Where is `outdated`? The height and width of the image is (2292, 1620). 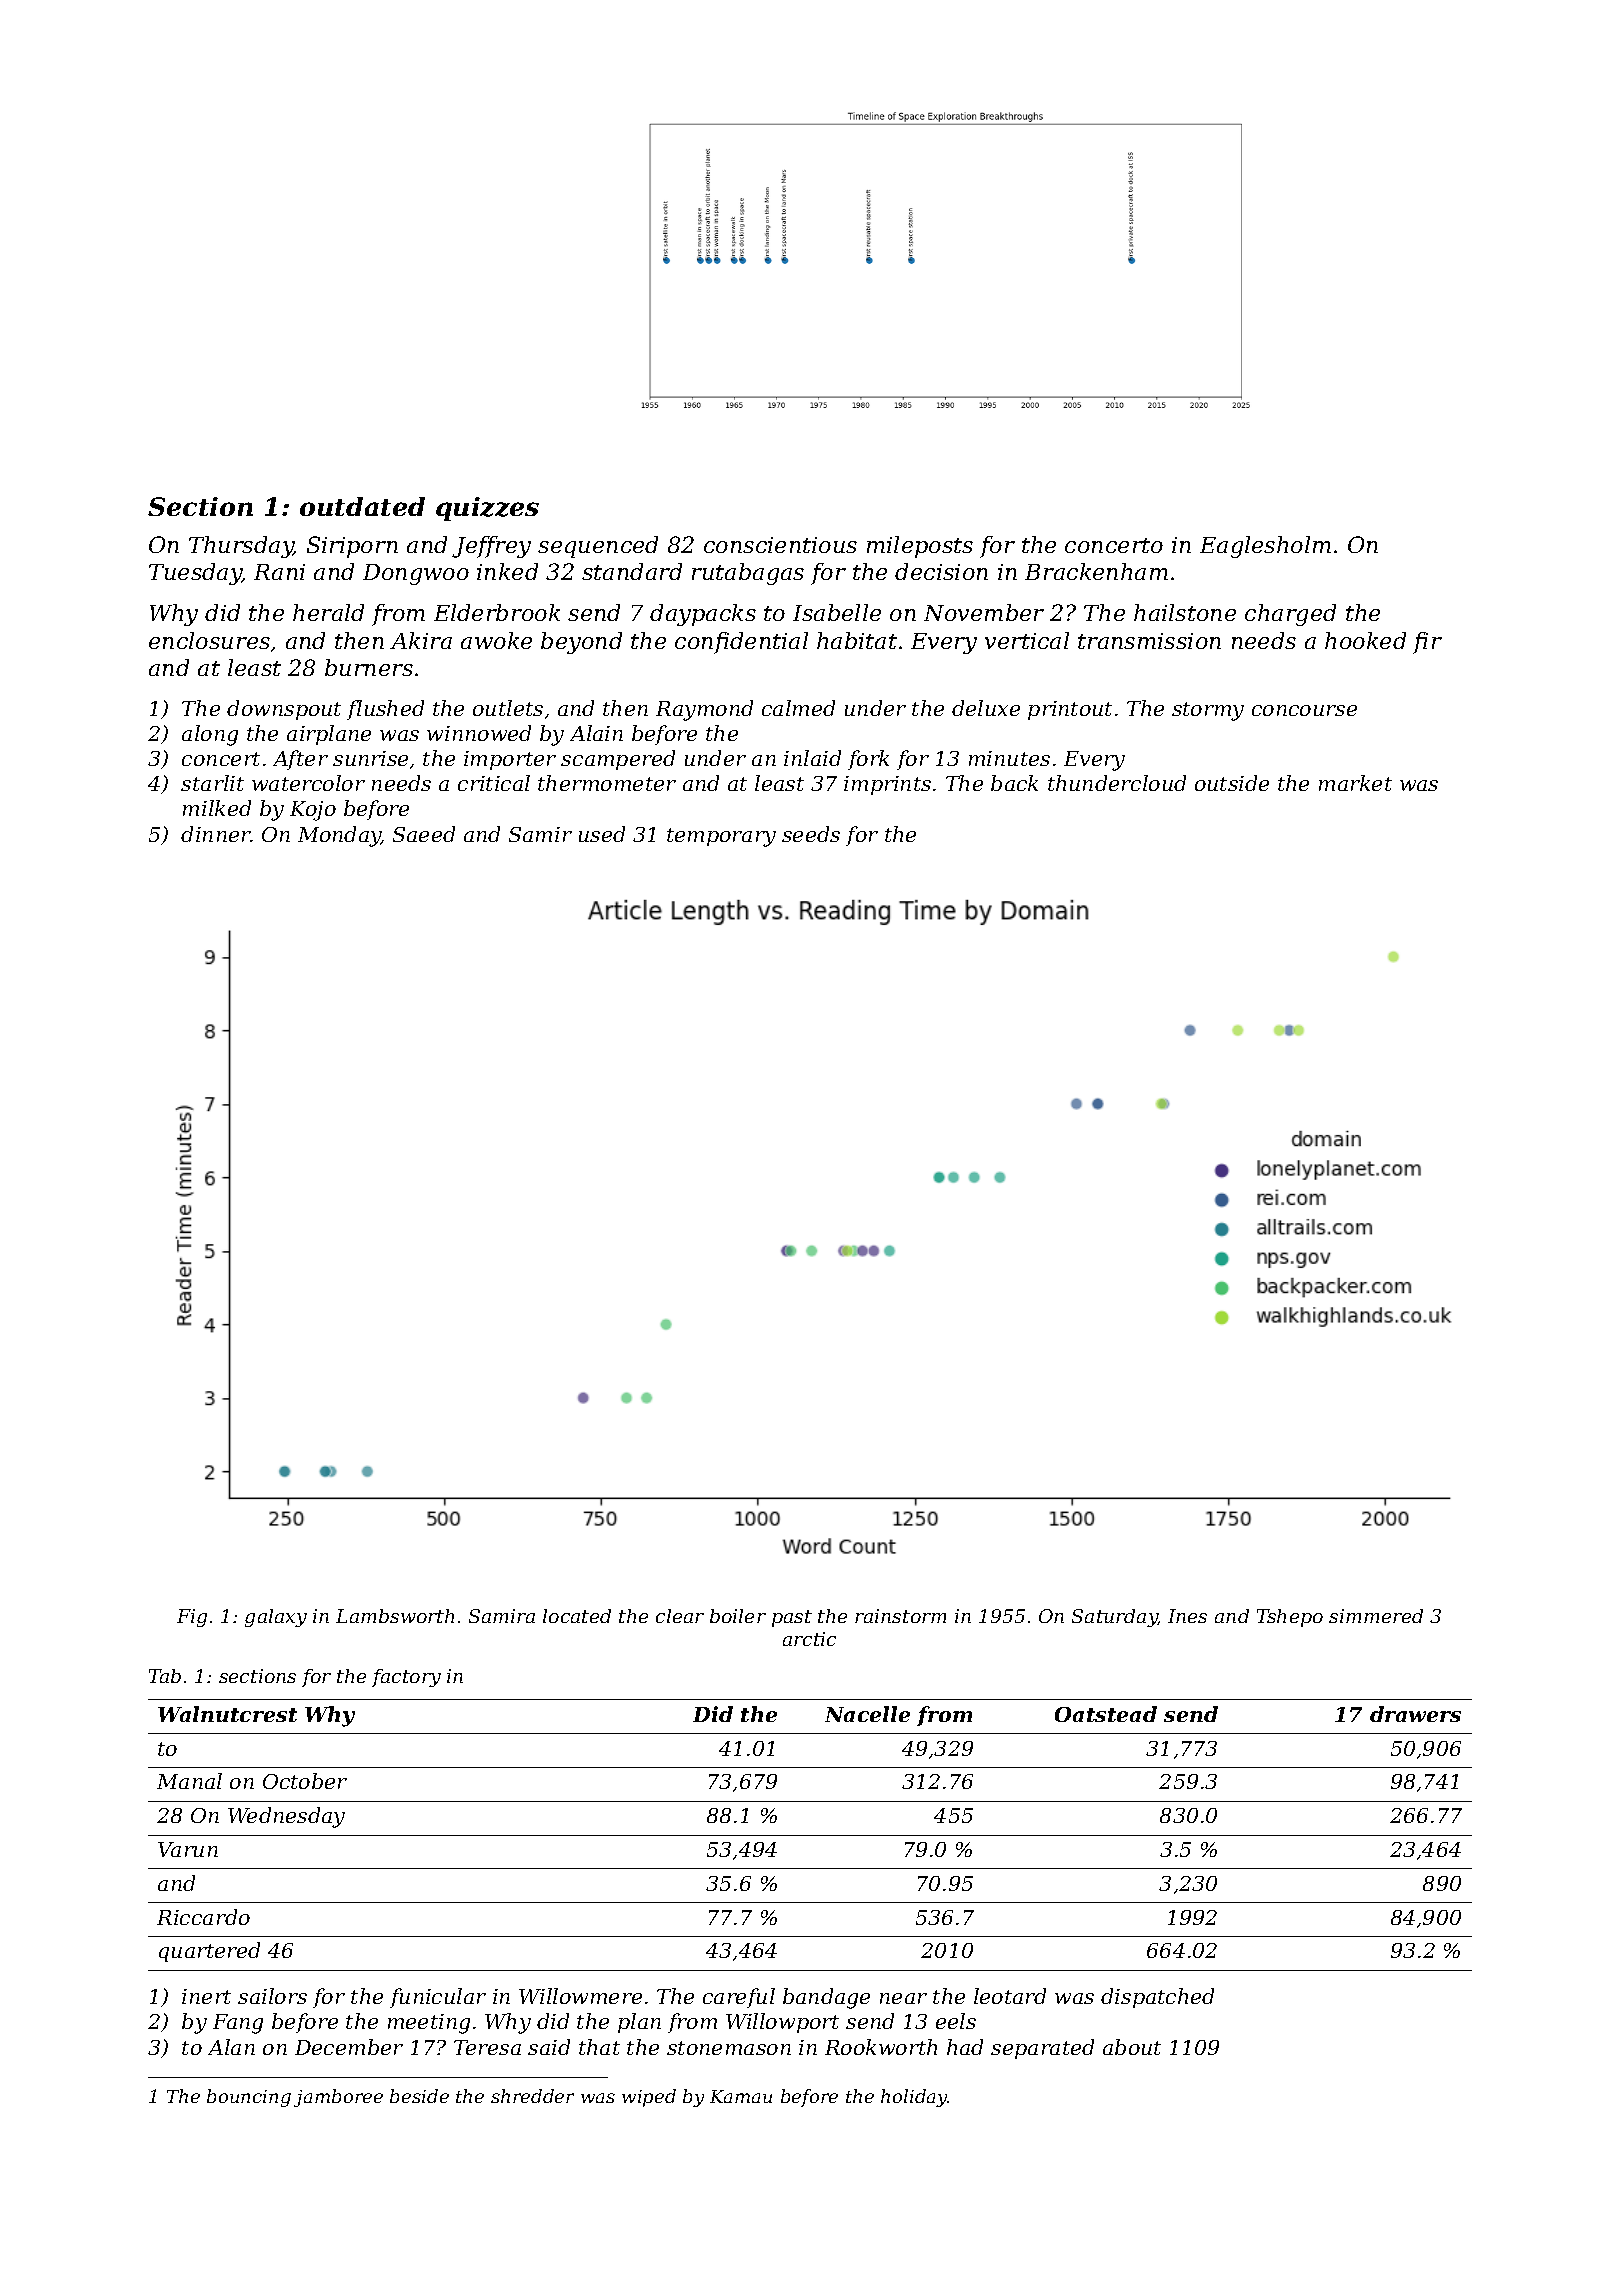
outdated is located at coordinates (362, 506).
